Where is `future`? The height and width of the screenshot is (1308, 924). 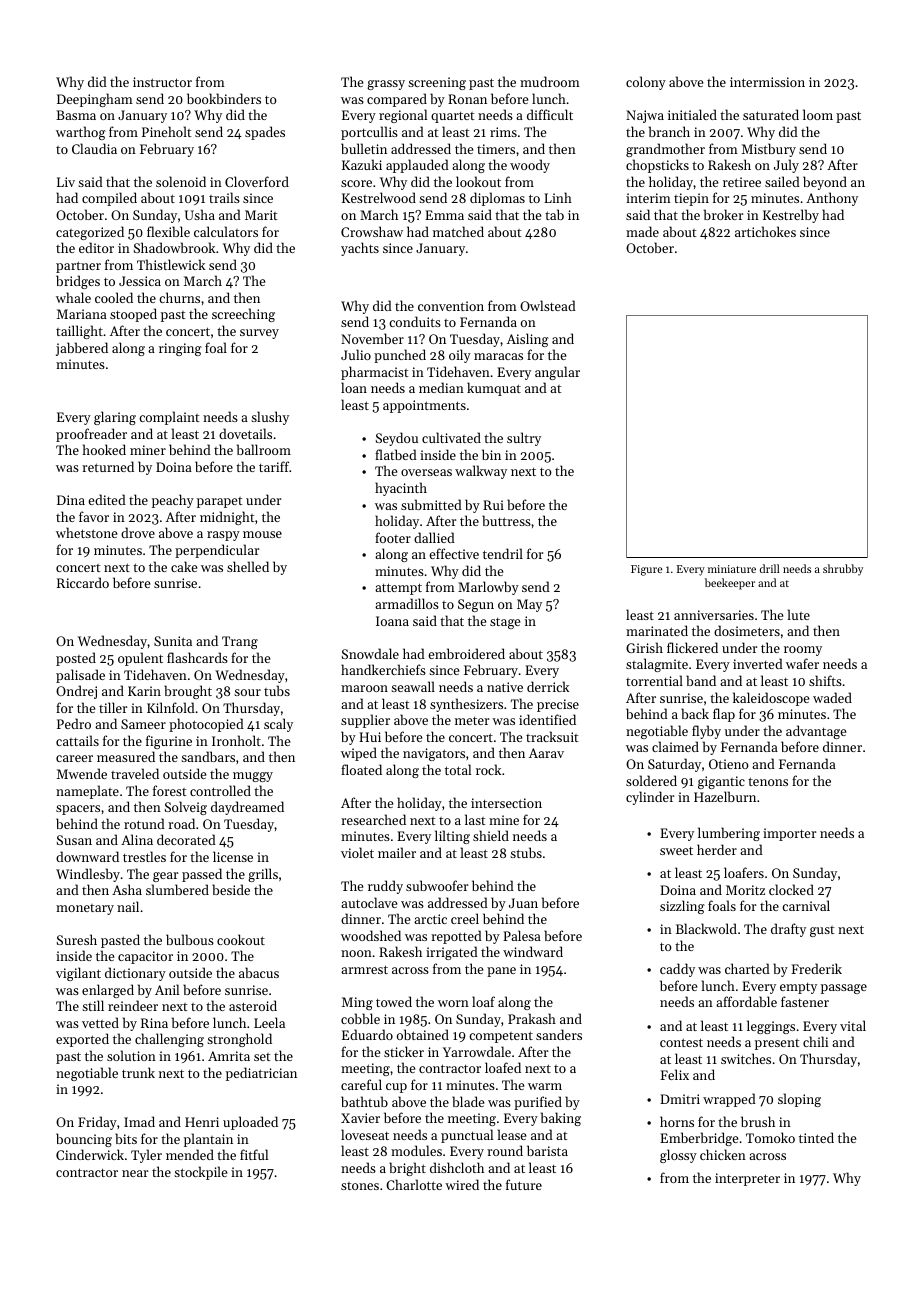
future is located at coordinates (524, 1184).
